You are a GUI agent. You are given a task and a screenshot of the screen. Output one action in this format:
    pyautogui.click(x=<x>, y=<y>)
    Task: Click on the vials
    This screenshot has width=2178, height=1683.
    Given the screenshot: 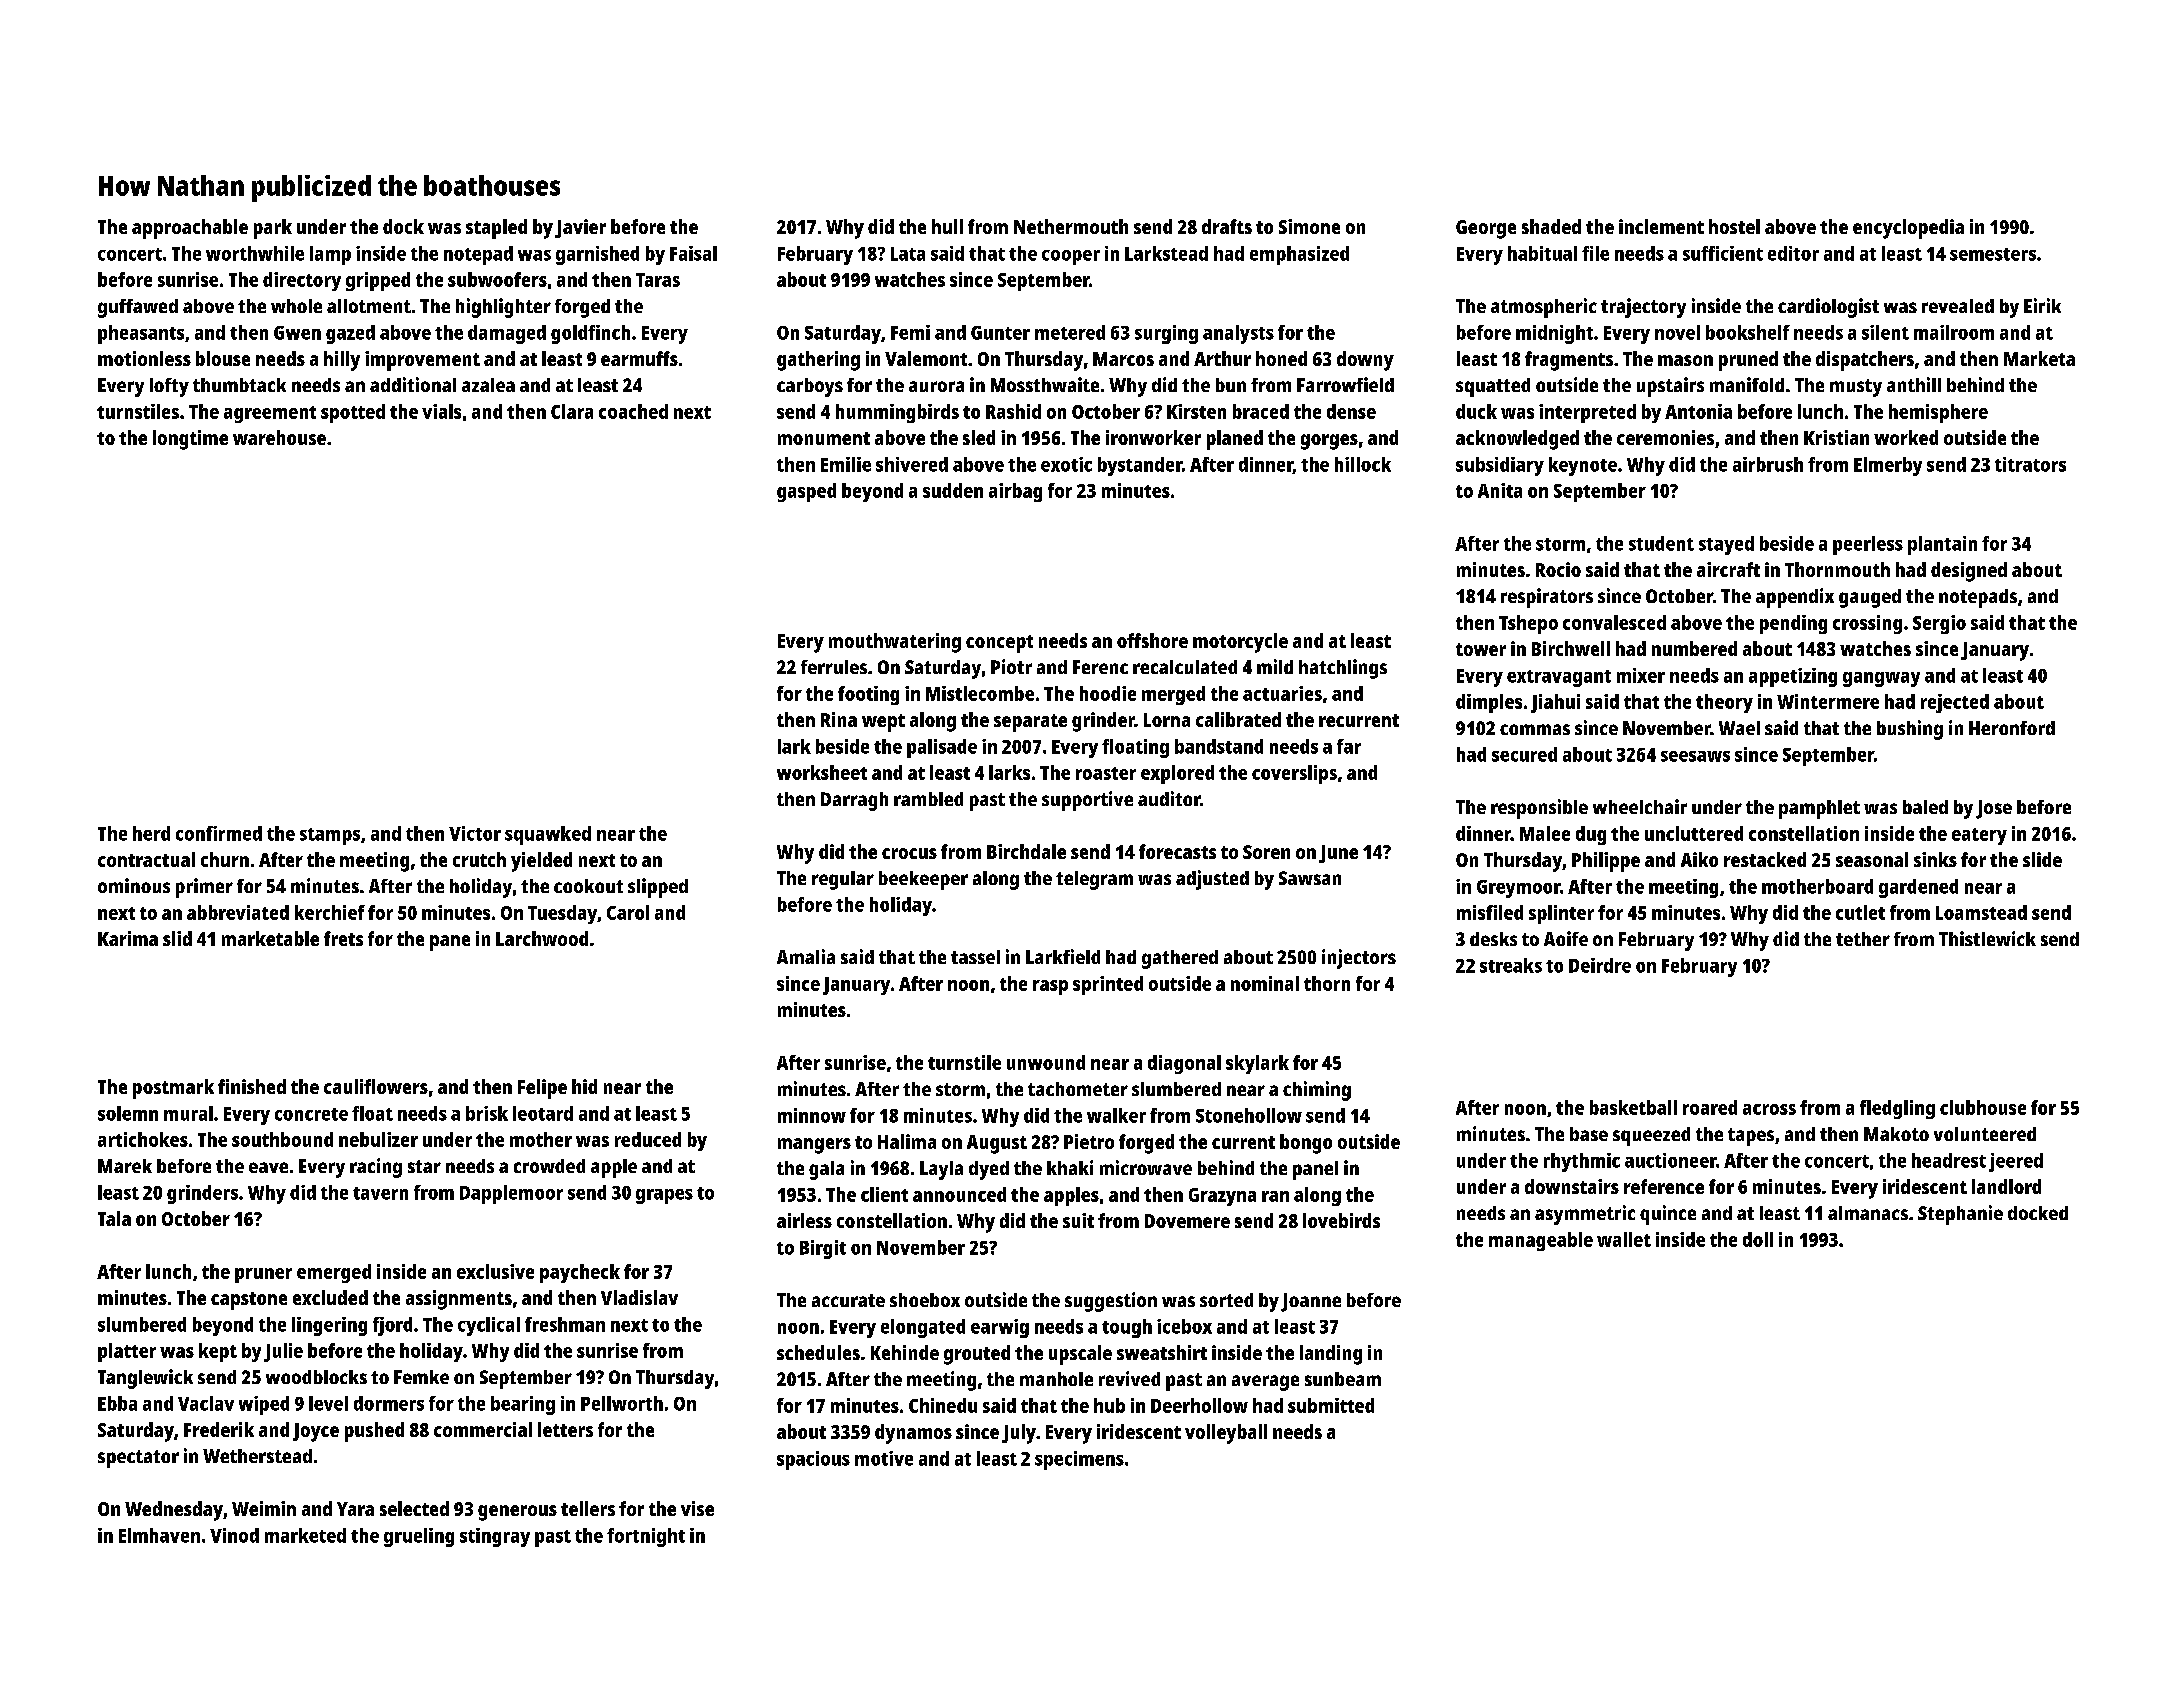 What is the action you would take?
    pyautogui.click(x=441, y=411)
